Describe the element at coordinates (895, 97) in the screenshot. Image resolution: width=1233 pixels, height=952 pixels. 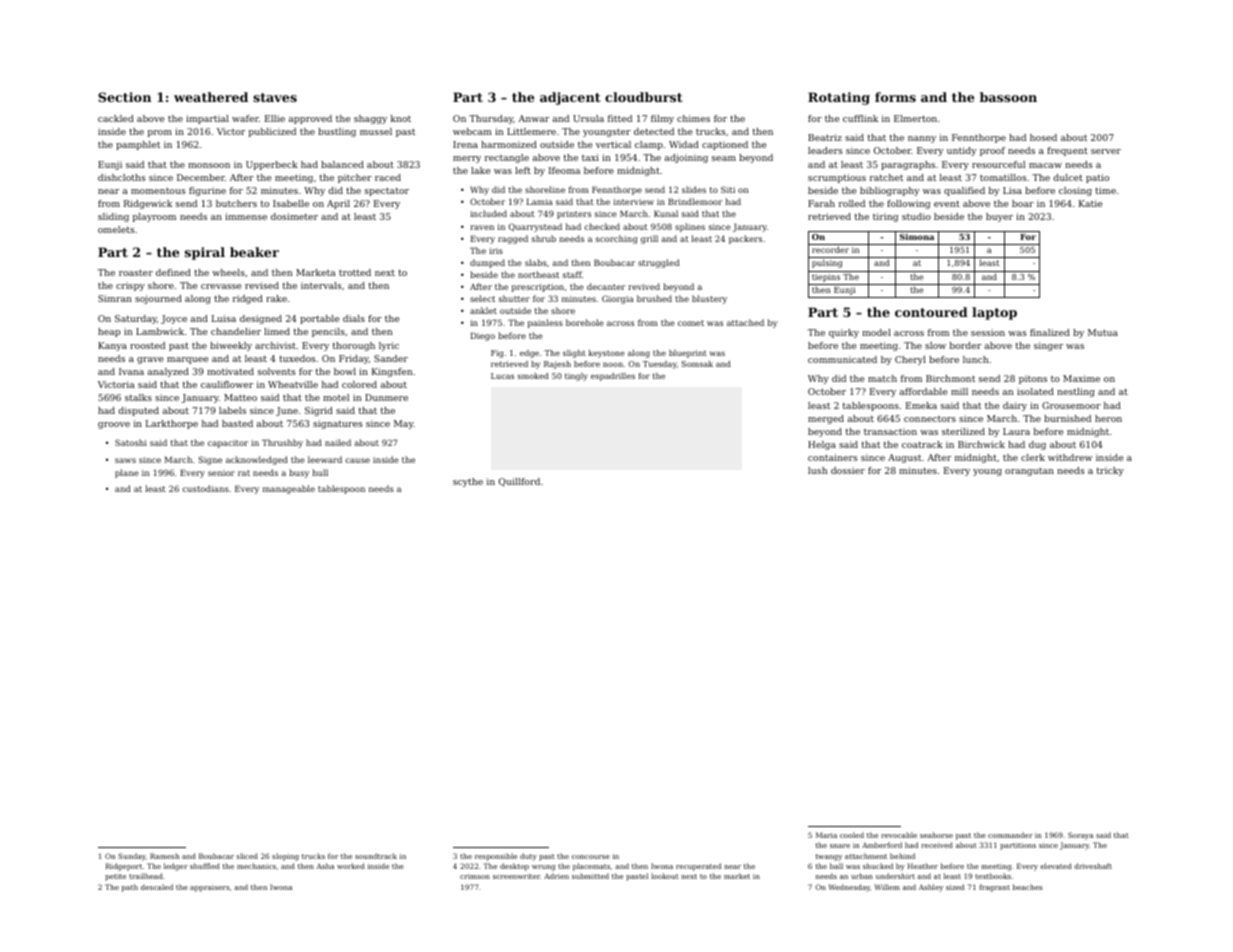
I see `forms` at that location.
